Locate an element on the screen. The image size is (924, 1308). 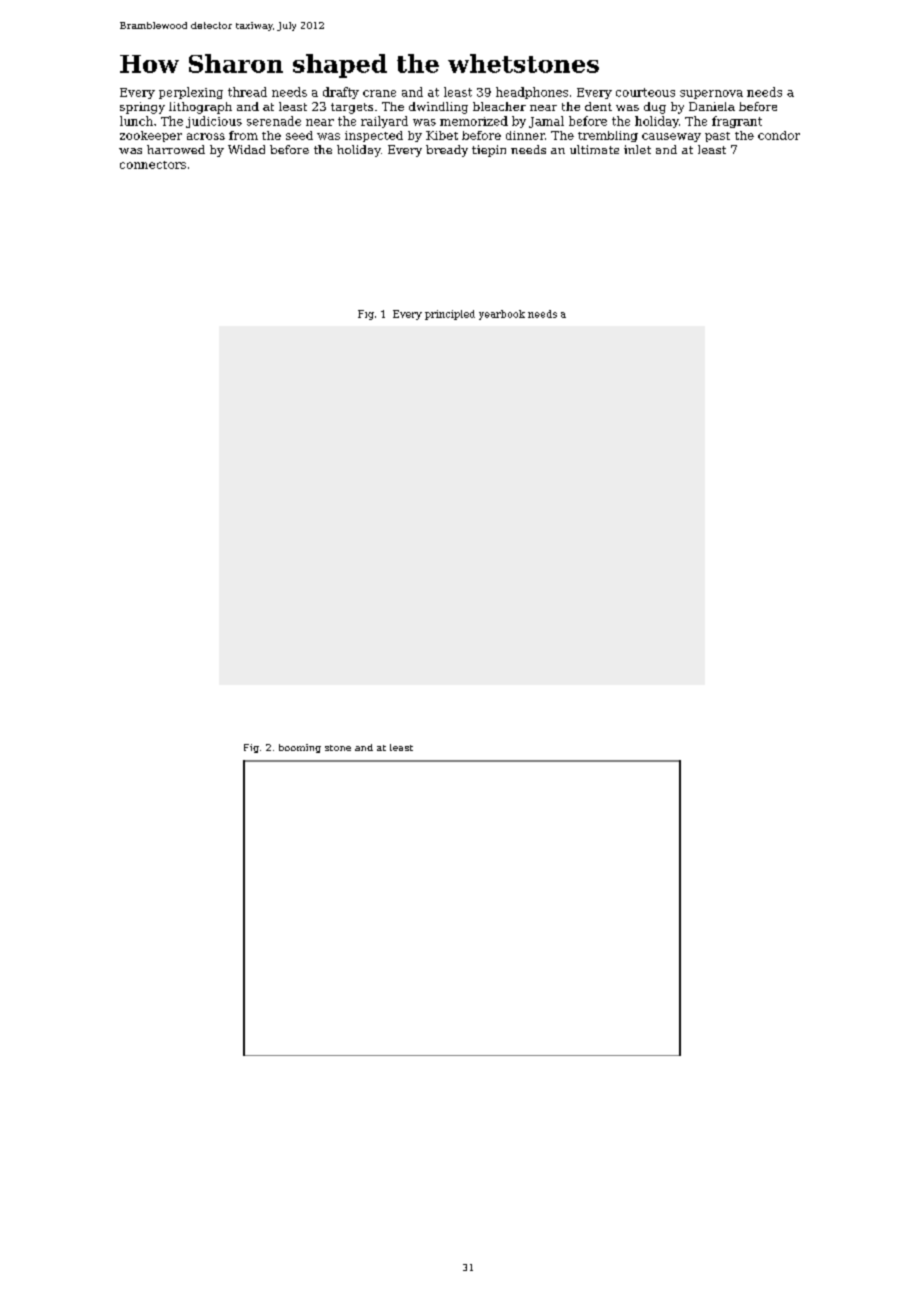
bready is located at coordinates (447, 151).
